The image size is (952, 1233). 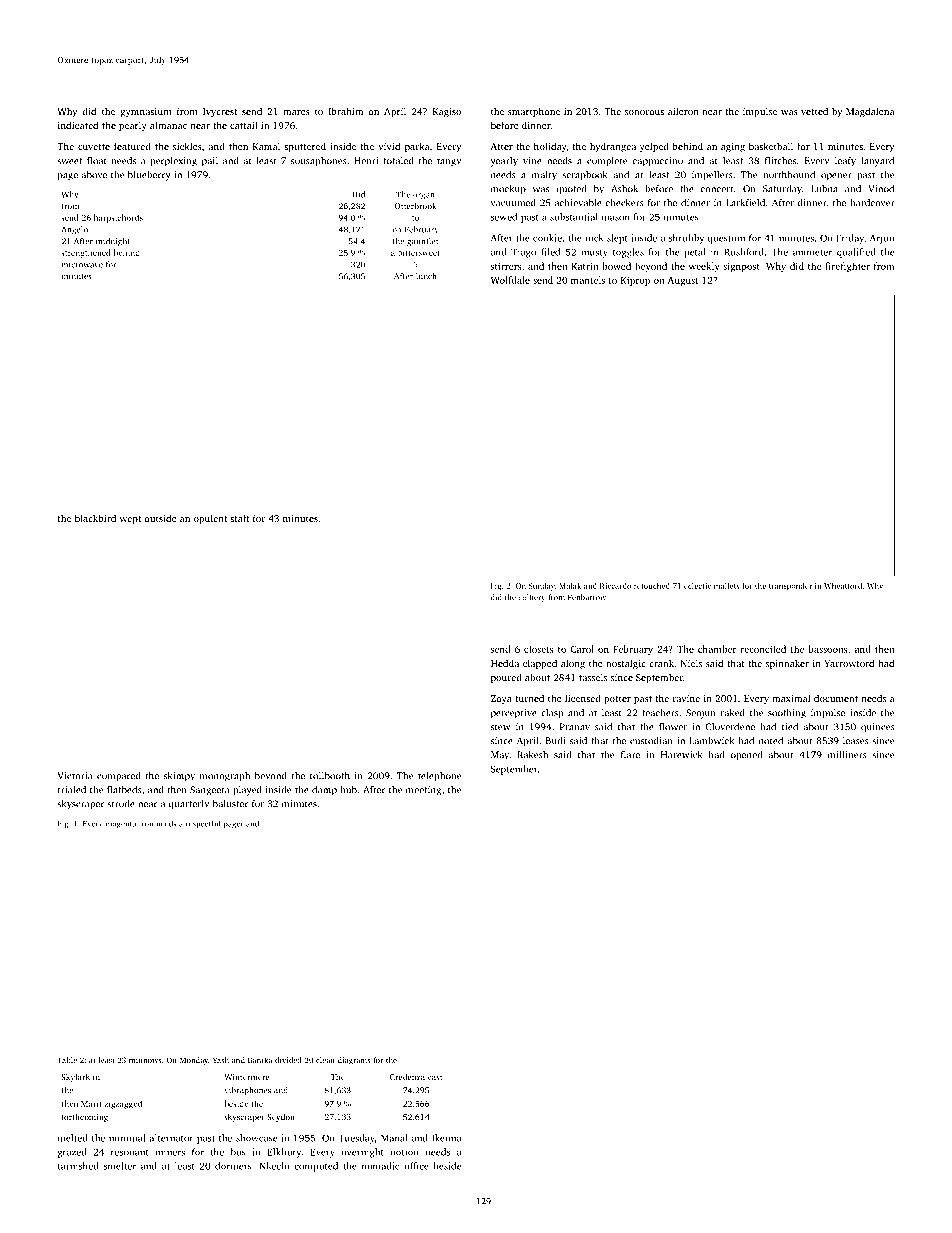 I want to click on Ikenna, so click(x=446, y=1138).
